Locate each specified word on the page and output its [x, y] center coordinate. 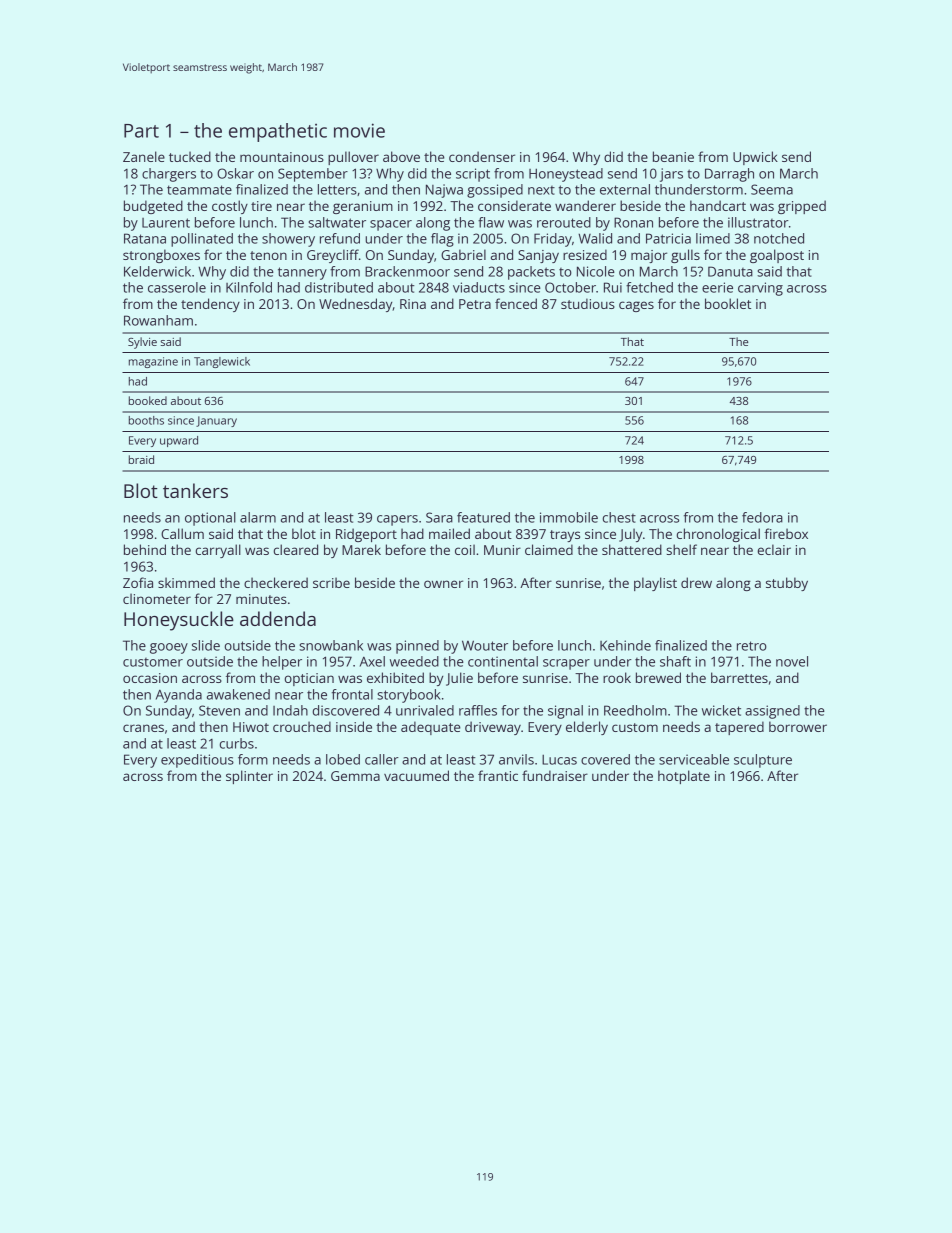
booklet [728, 303]
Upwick [755, 158]
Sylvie [142, 343]
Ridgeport [366, 535]
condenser [482, 156]
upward [179, 441]
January [216, 421]
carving [760, 289]
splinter [249, 777]
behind [145, 549]
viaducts [479, 287]
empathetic [278, 132]
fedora [762, 517]
